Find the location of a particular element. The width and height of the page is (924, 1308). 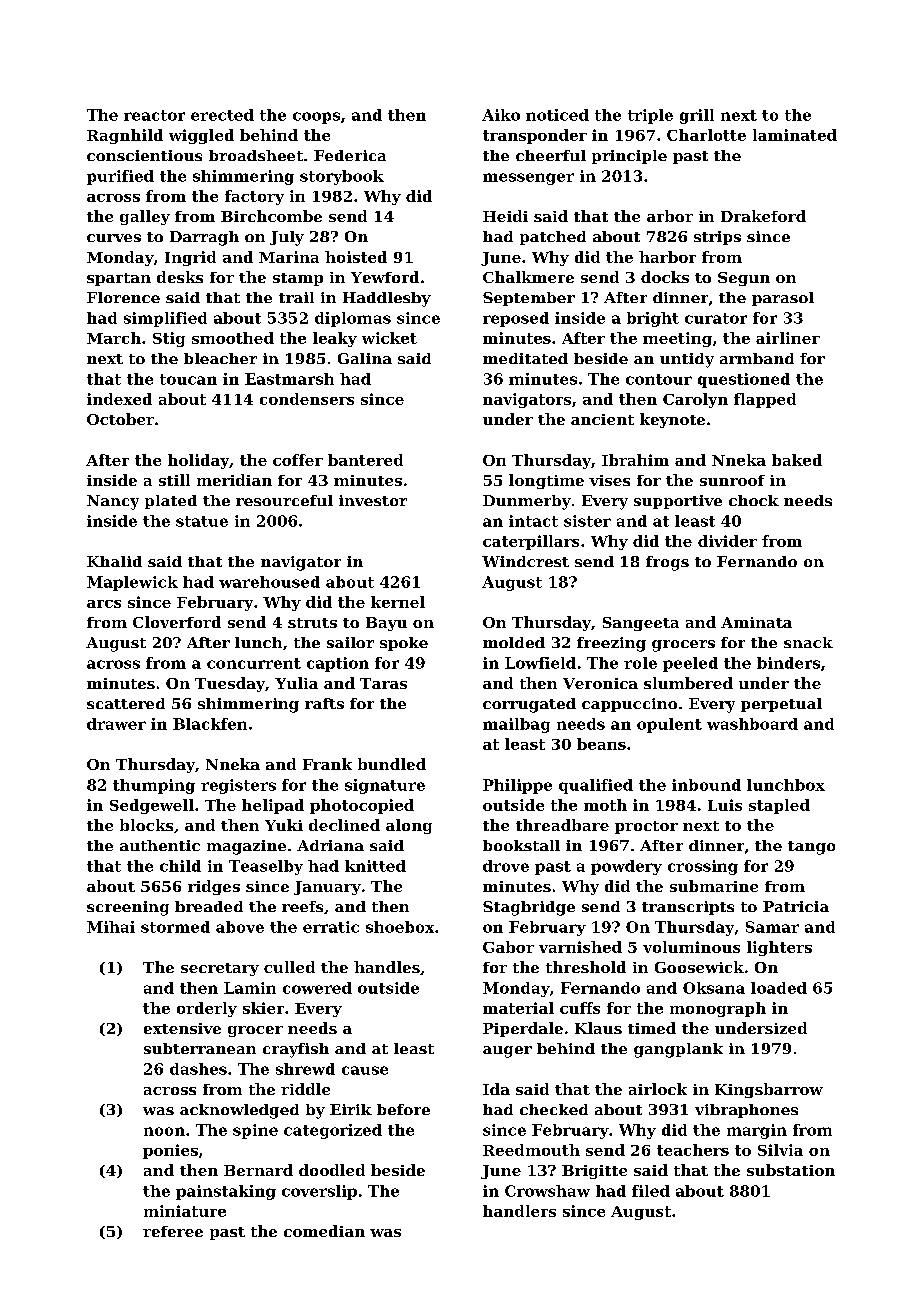

tango is located at coordinates (811, 848).
